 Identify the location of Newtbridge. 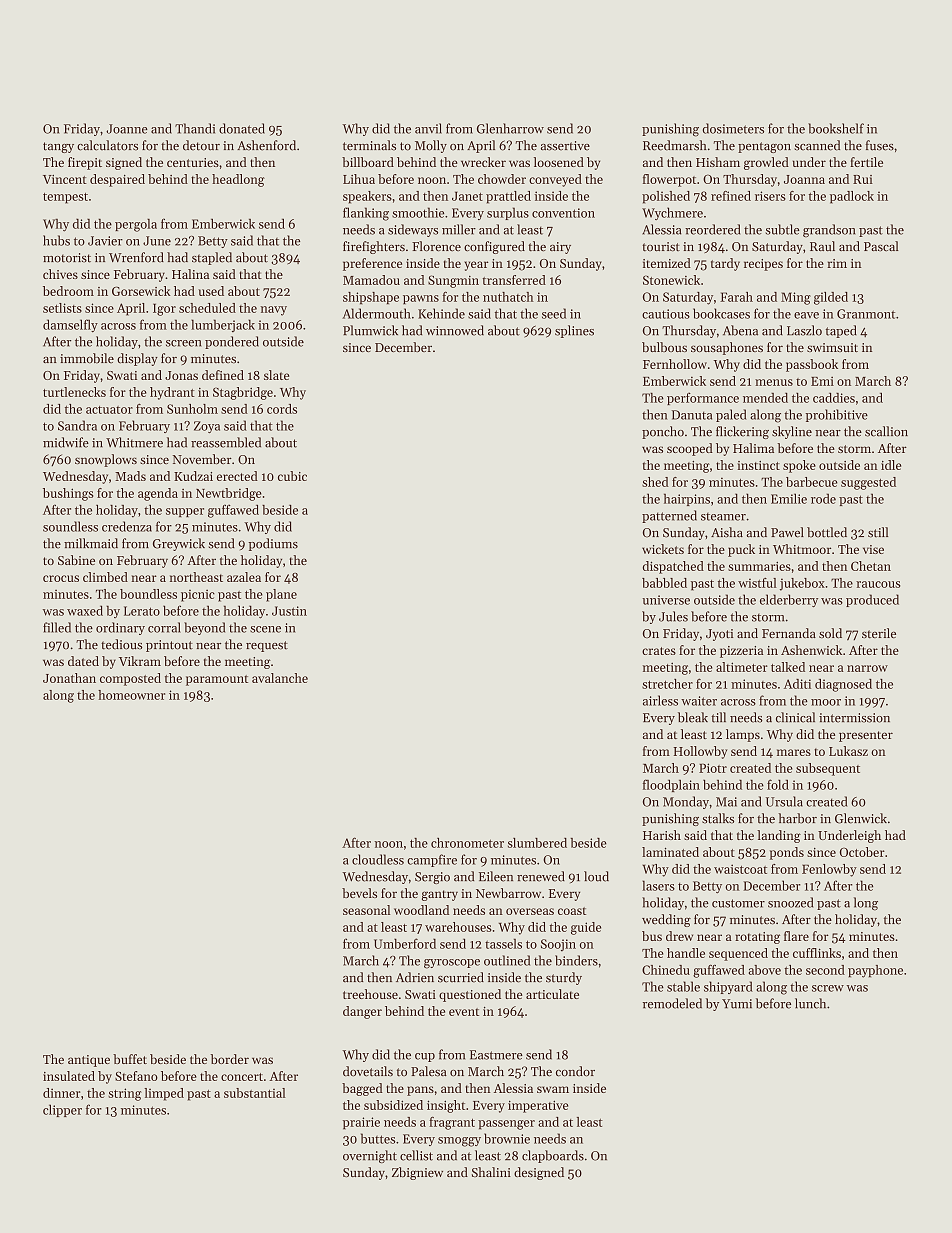
(229, 494).
